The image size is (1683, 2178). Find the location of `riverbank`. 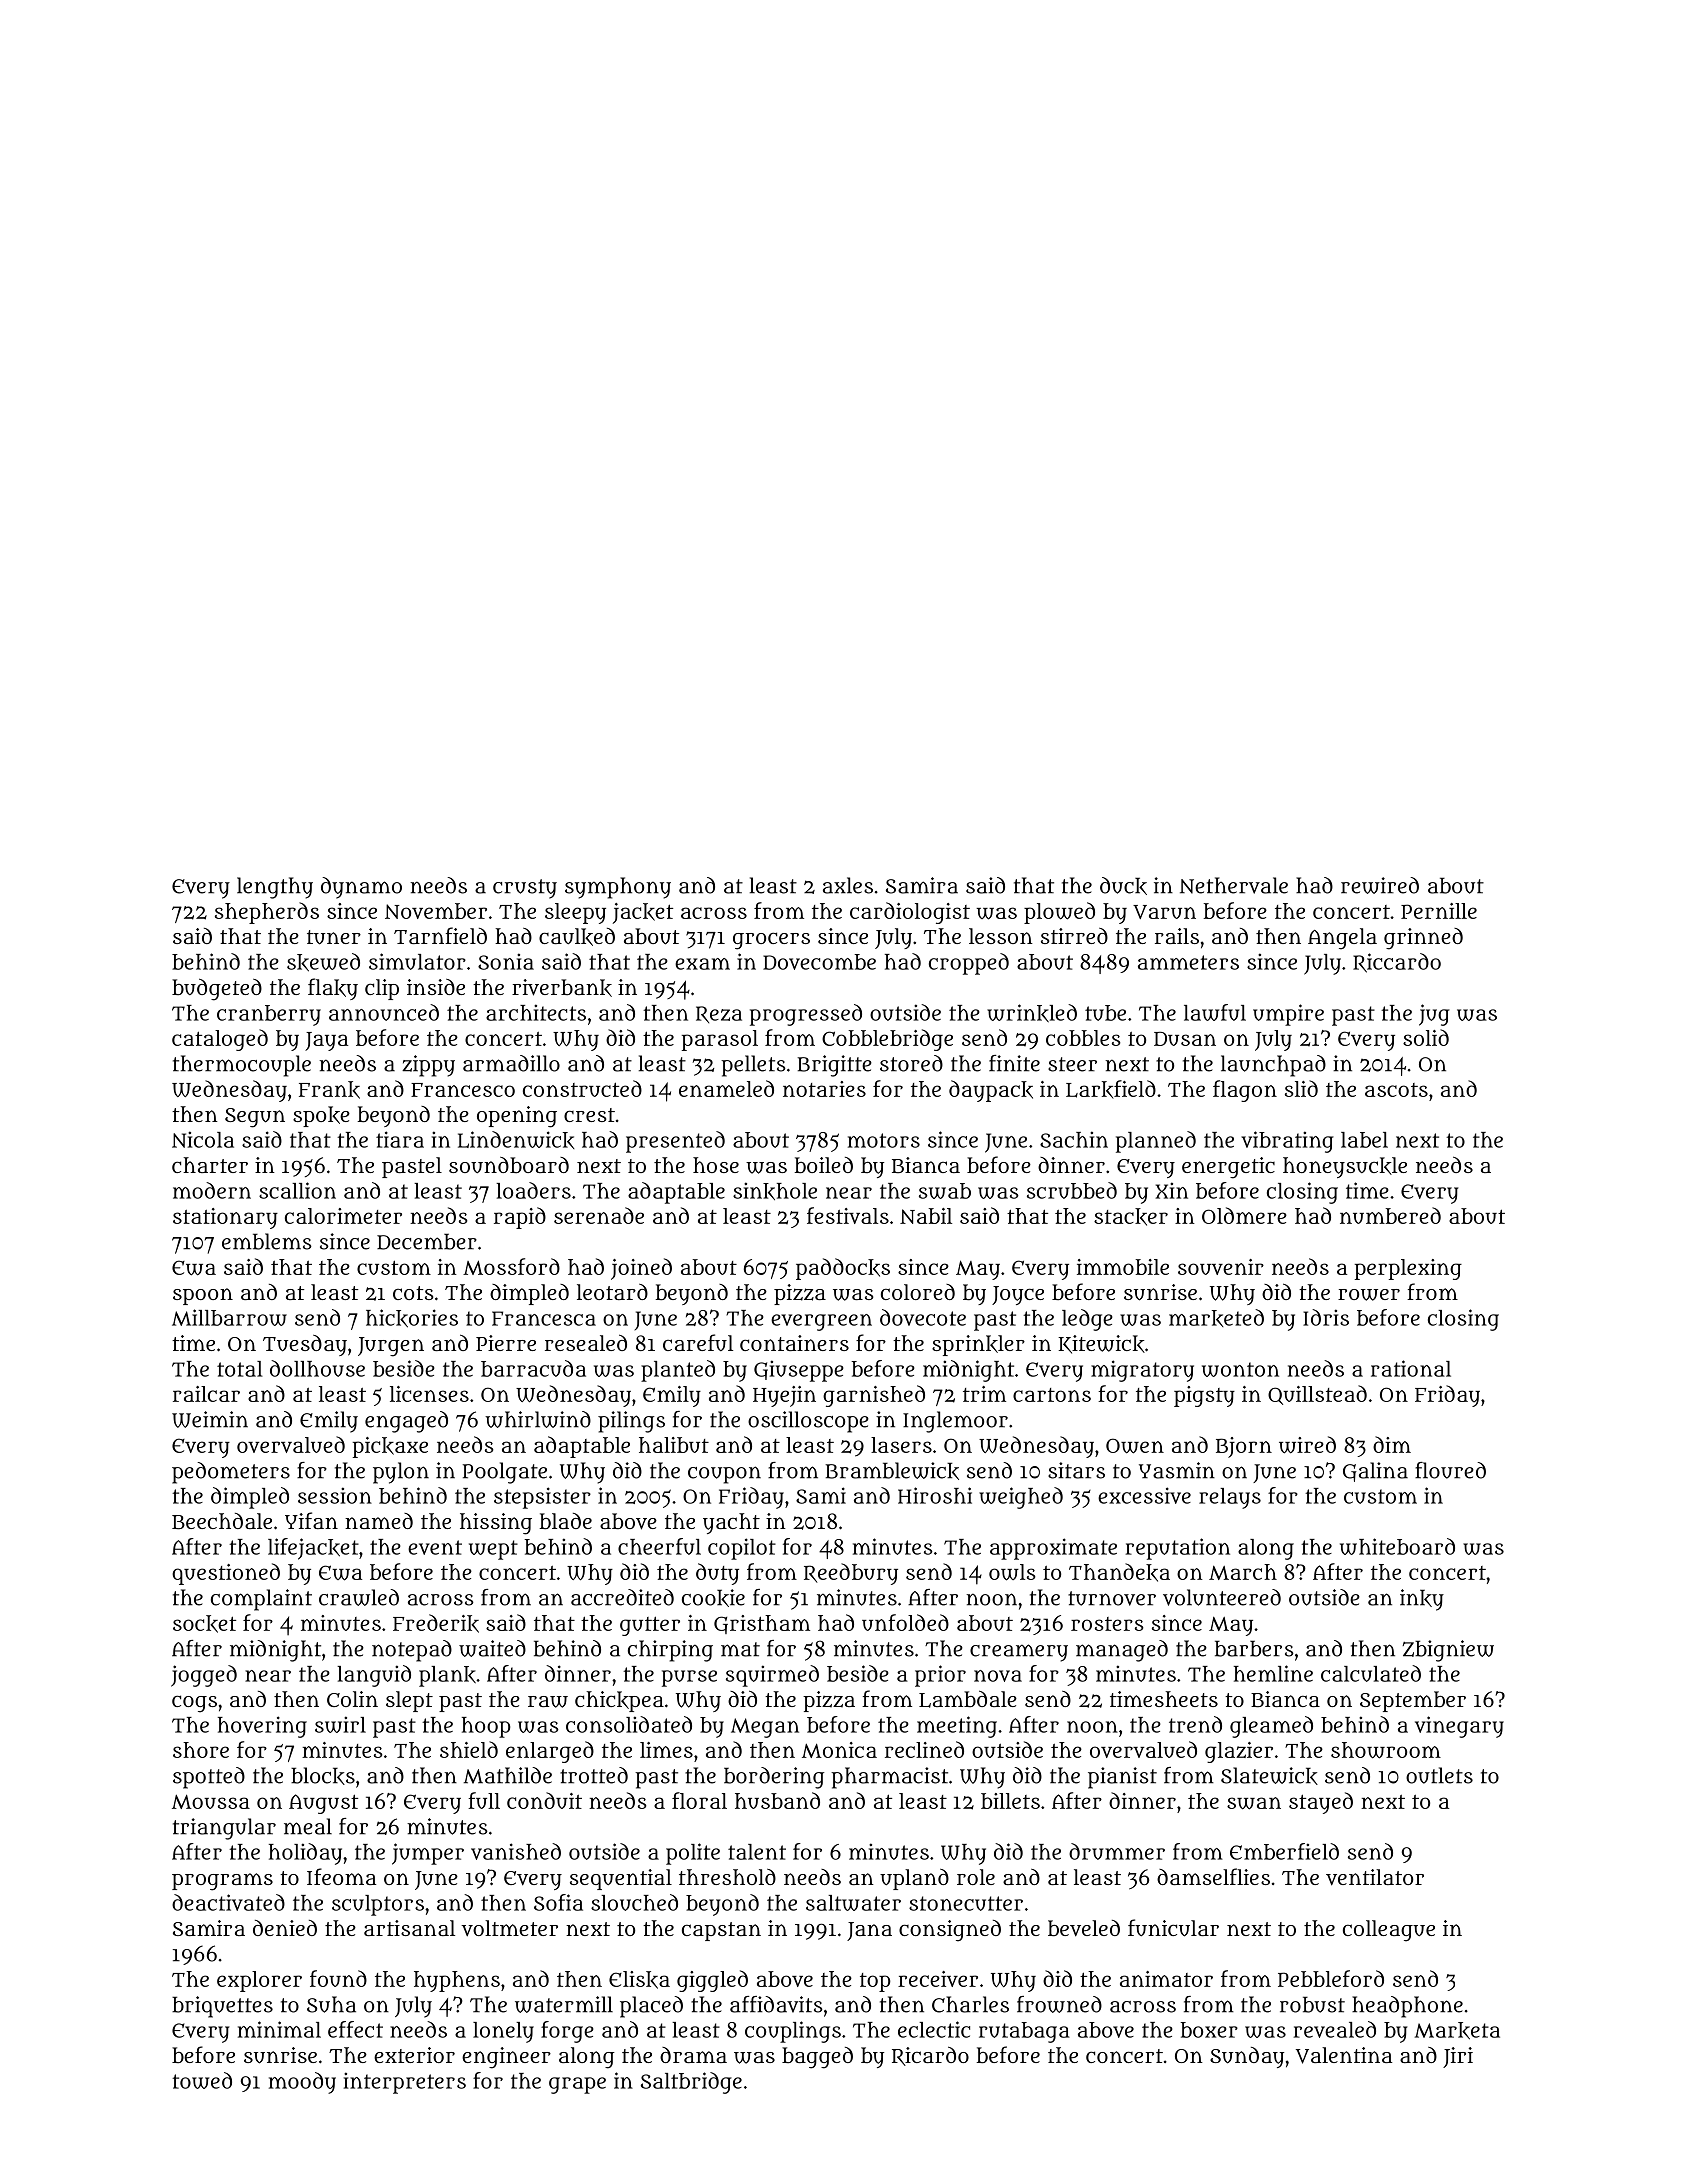

riverbank is located at coordinates (562, 988).
